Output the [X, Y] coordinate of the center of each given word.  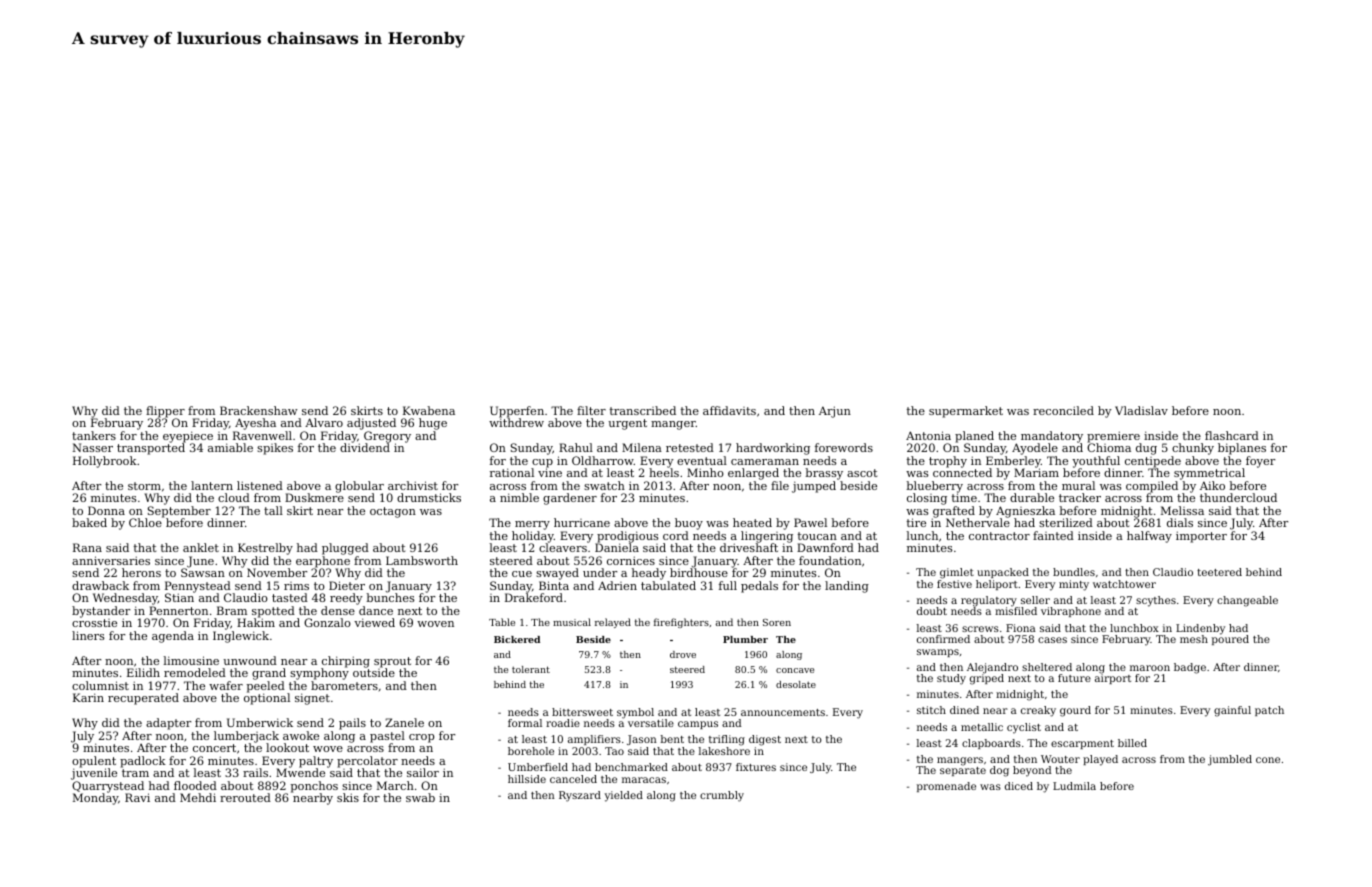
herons [141, 572]
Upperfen [517, 412]
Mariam [1036, 472]
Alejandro [992, 668]
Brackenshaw [259, 410]
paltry [316, 762]
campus [698, 725]
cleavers [563, 547]
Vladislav [1141, 410]
